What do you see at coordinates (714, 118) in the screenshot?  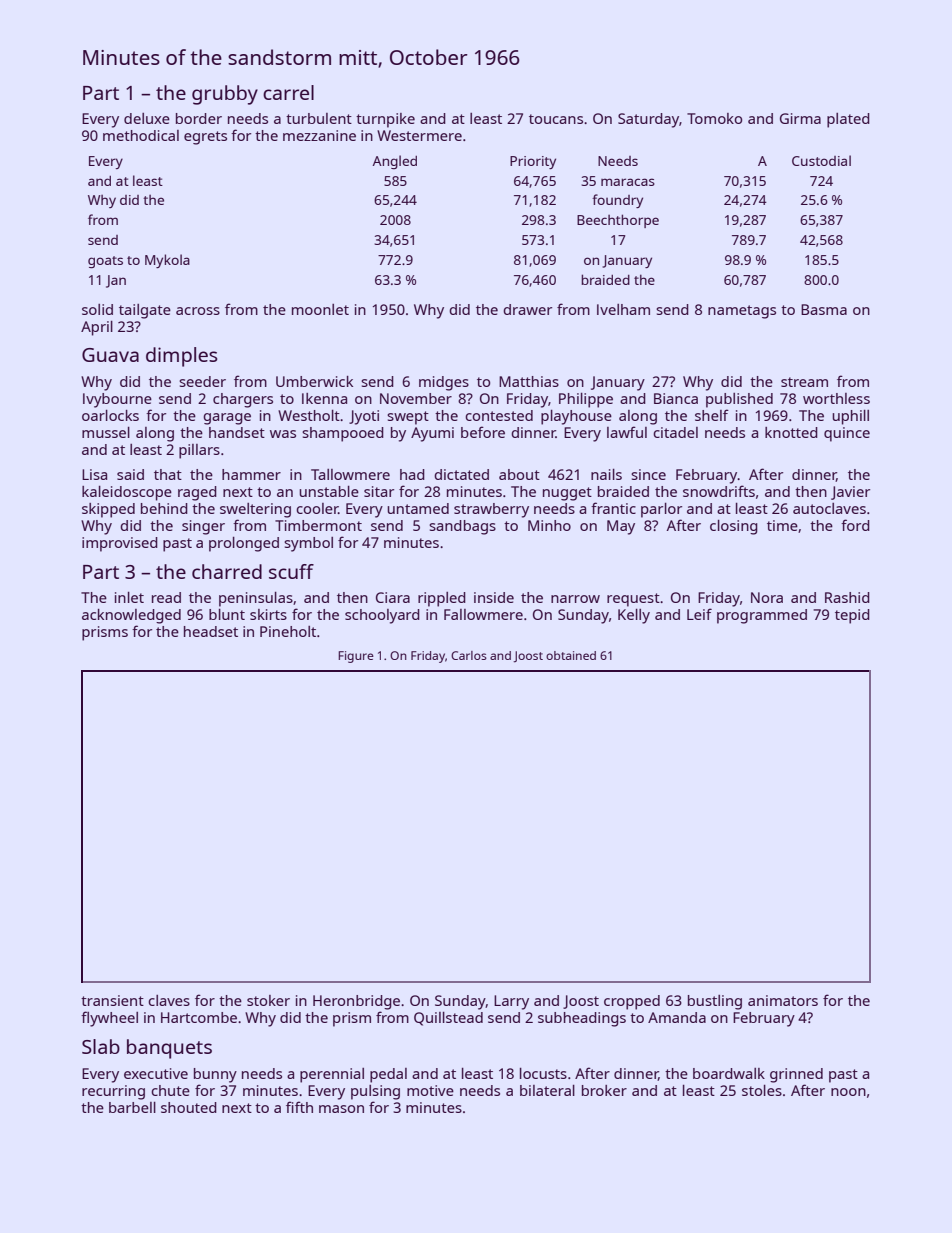 I see `Tomoko` at bounding box center [714, 118].
